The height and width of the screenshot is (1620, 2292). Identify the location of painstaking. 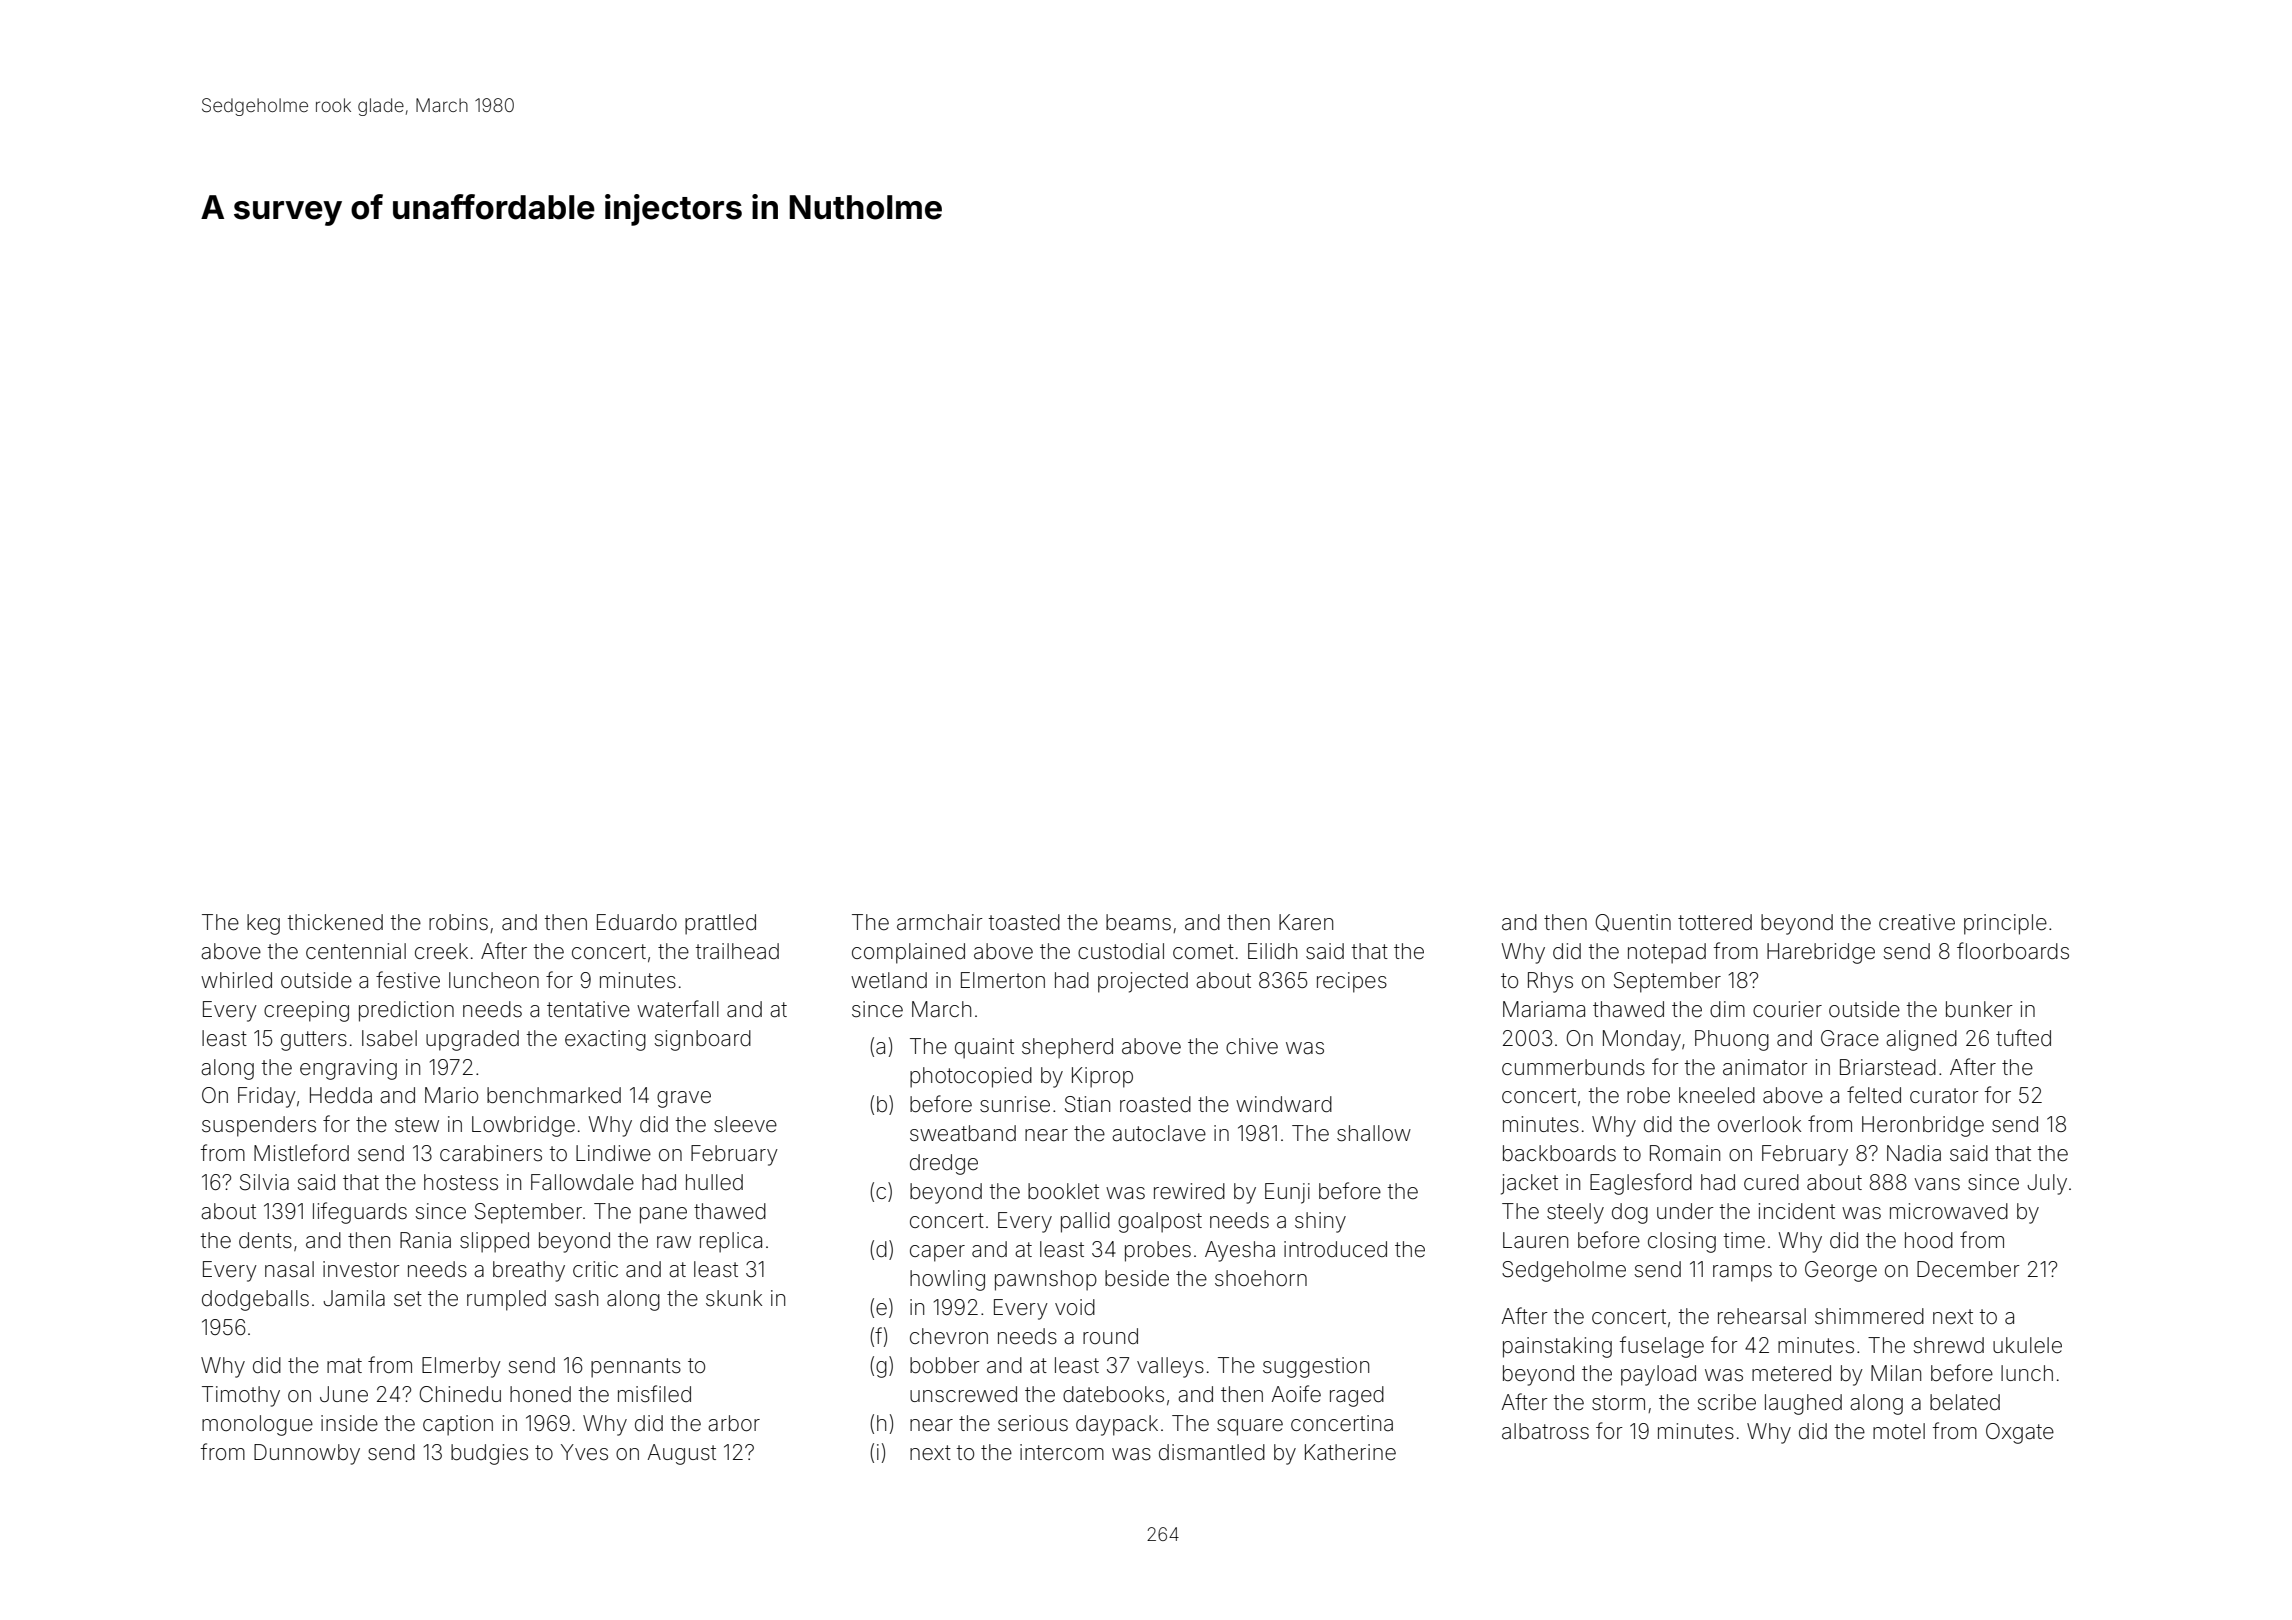
(1557, 1347).
